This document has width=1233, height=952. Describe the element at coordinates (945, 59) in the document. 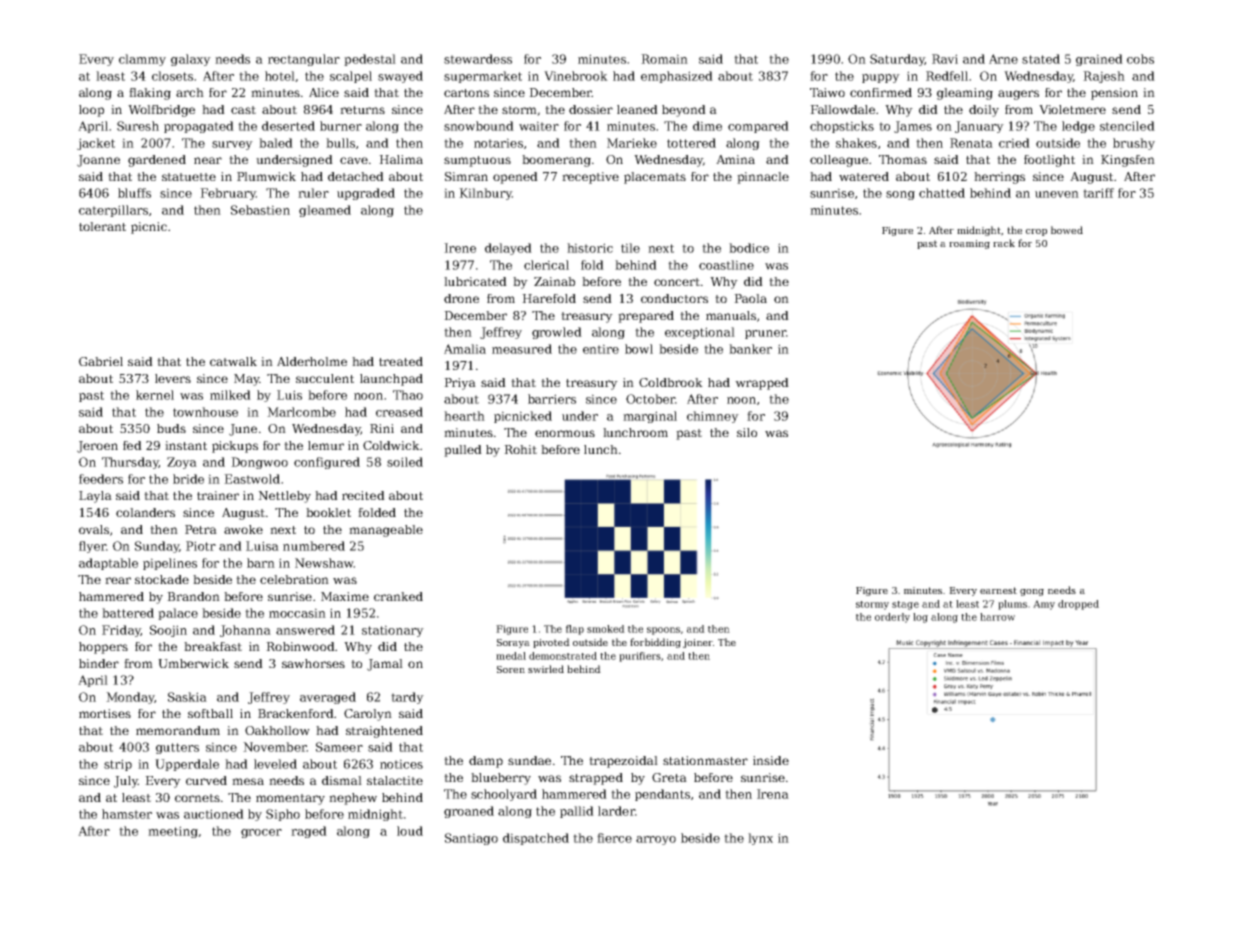

I see `Ravi` at that location.
